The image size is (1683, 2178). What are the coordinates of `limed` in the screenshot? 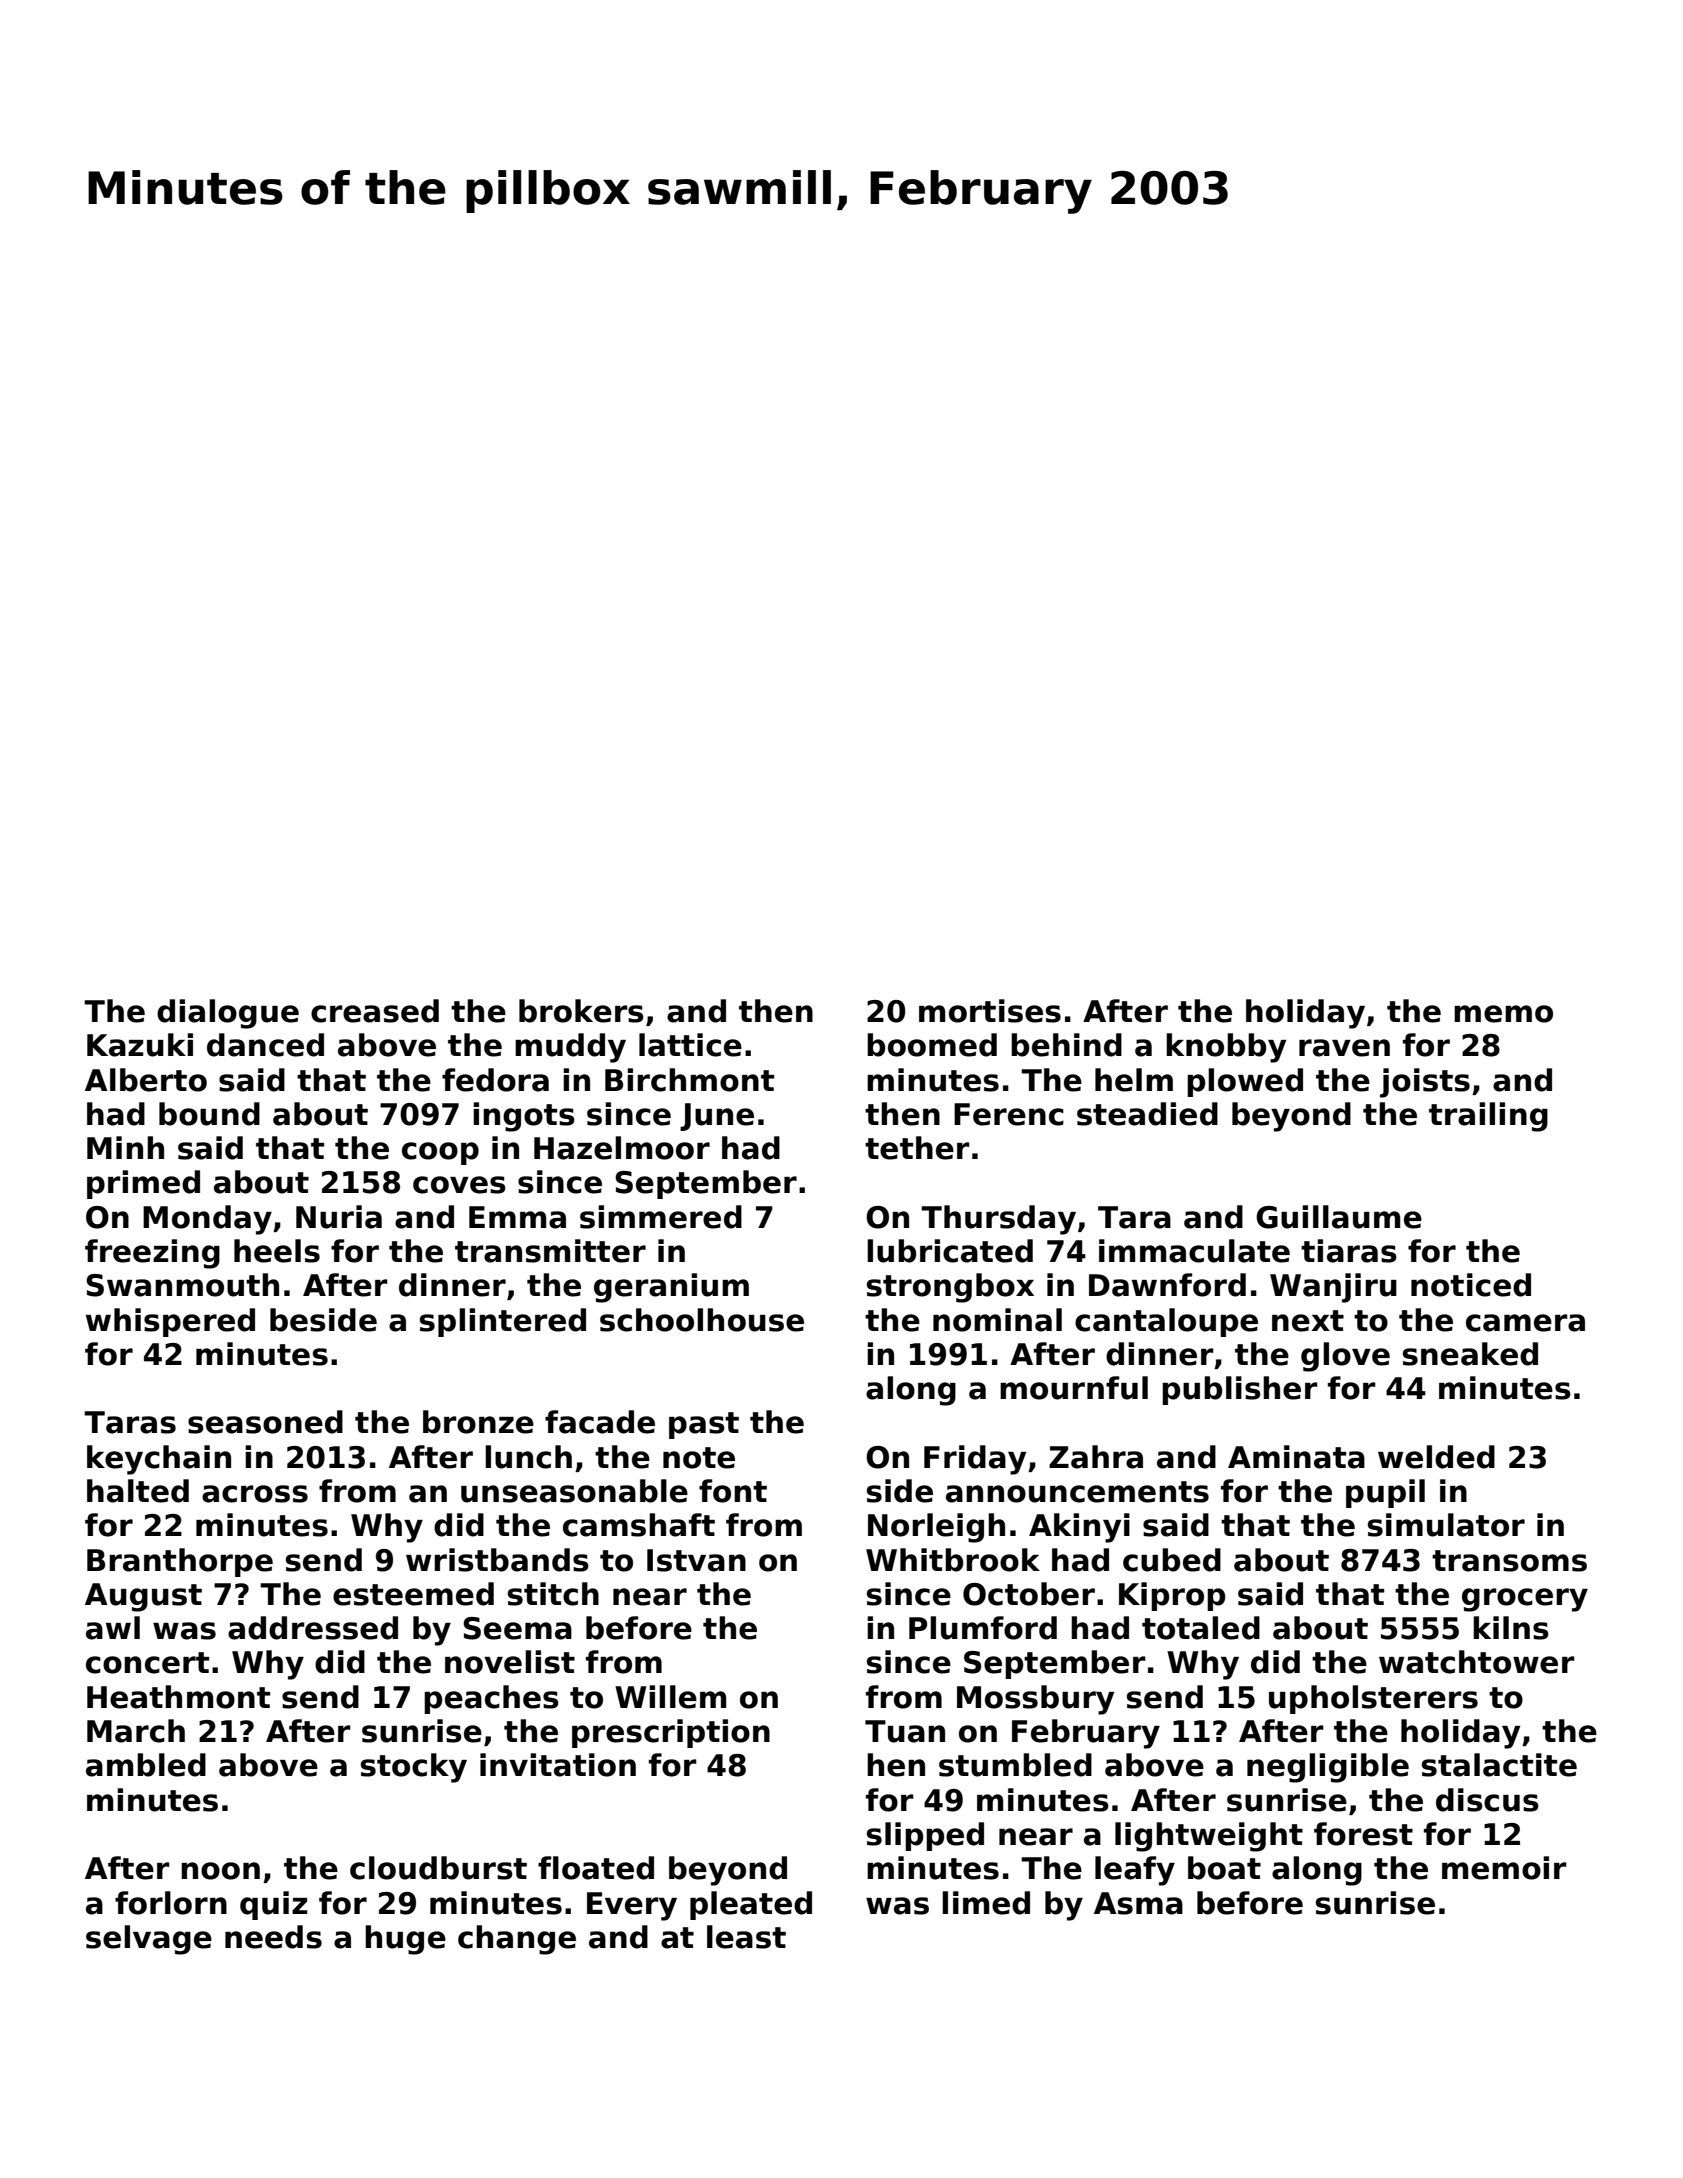 It's located at (986, 1903).
